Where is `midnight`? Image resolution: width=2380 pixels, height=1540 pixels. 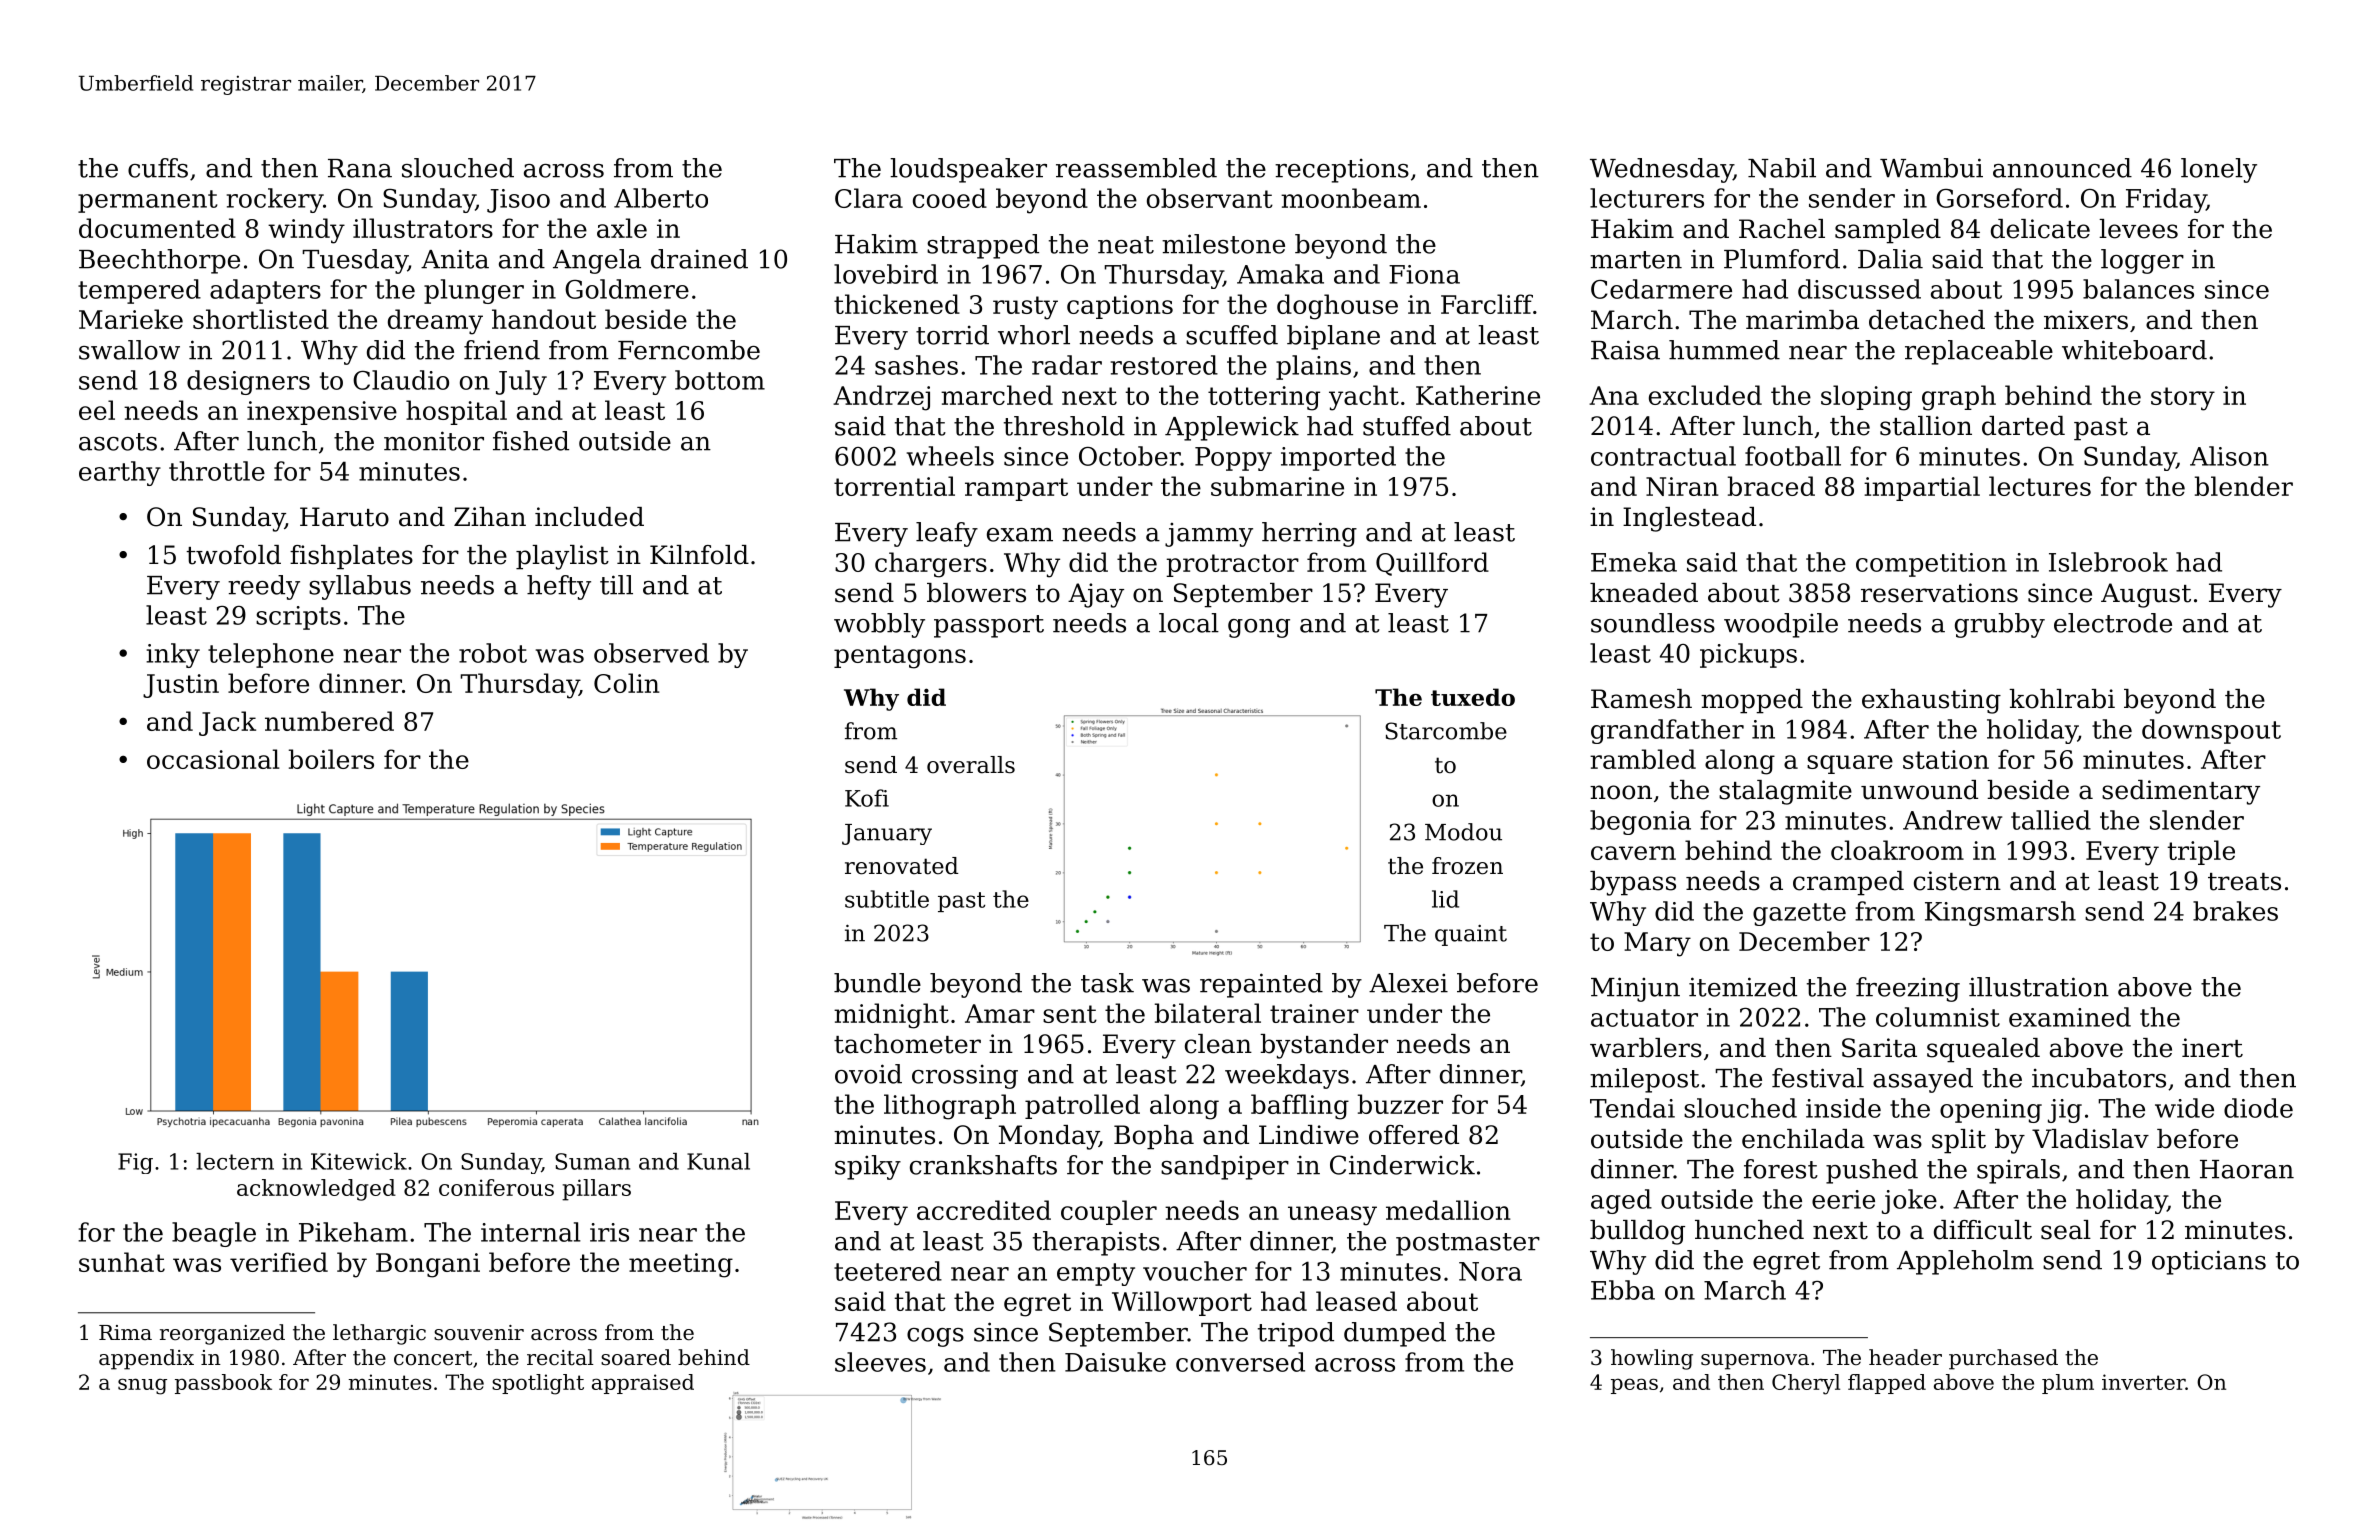 midnight is located at coordinates (891, 1016).
